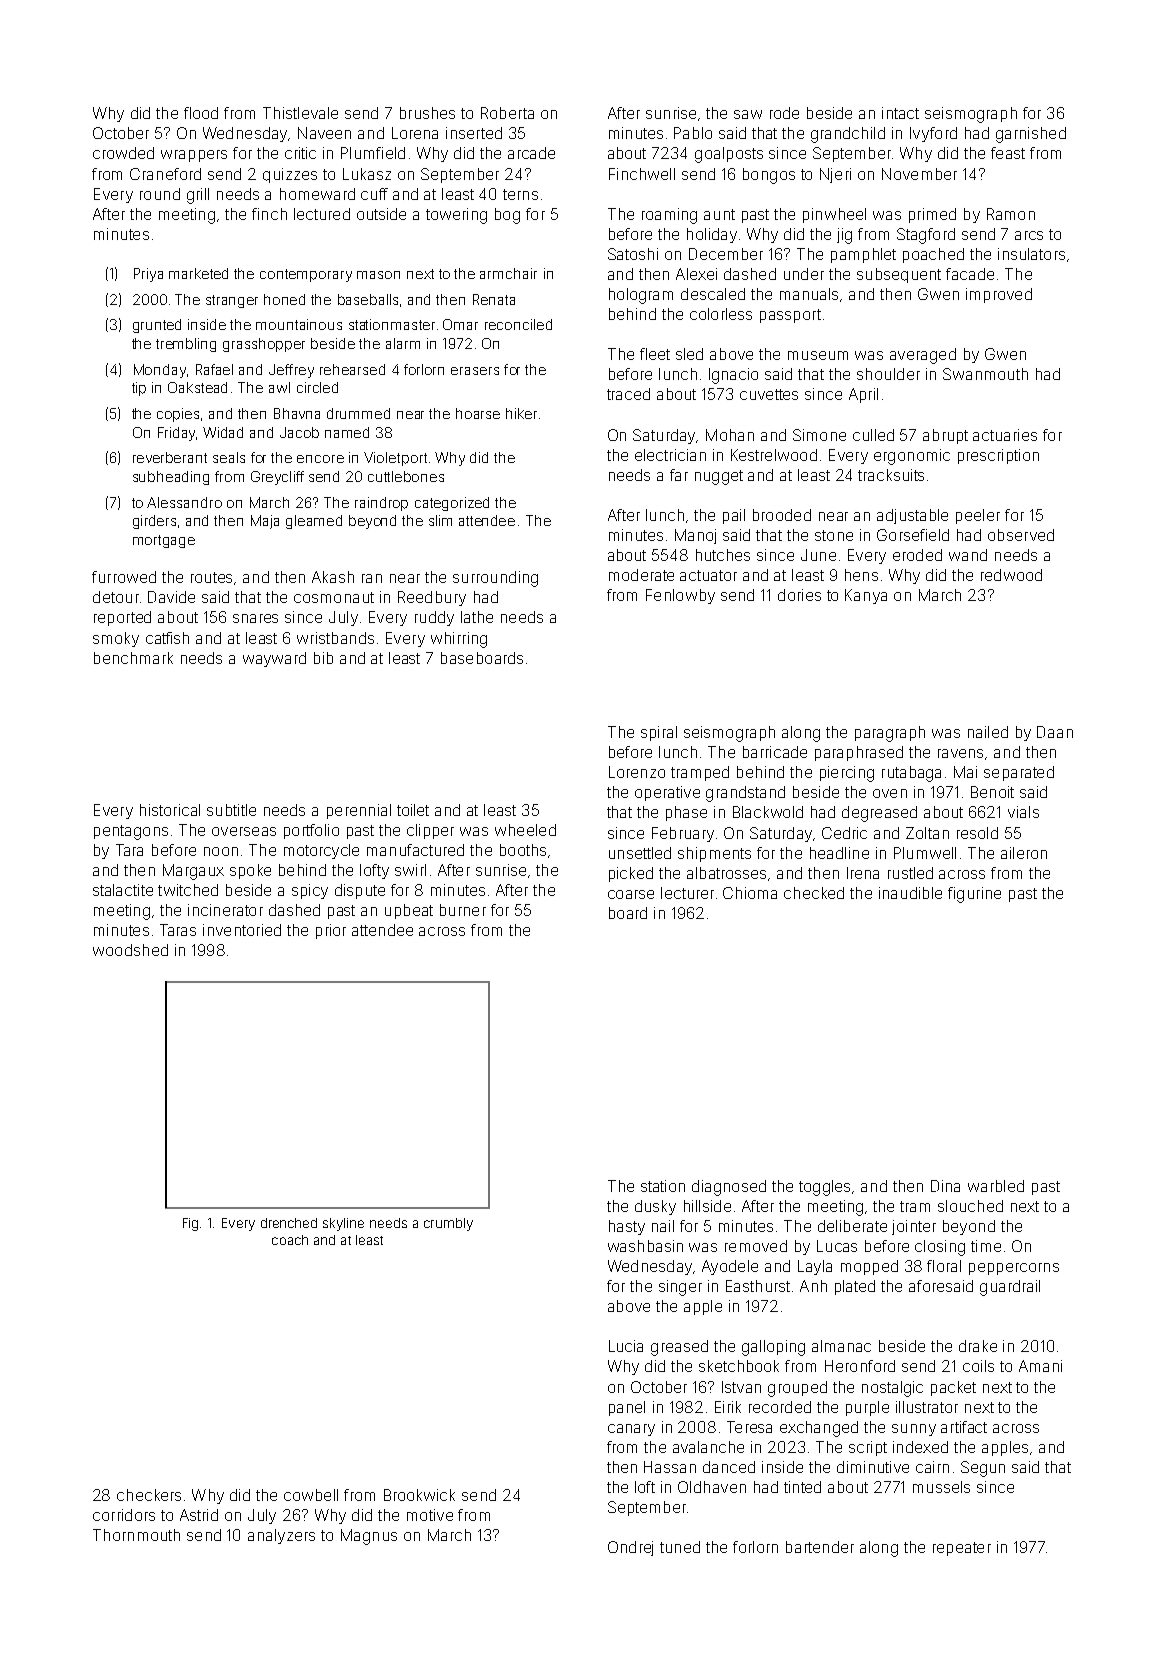  I want to click on Roberta, so click(507, 113).
